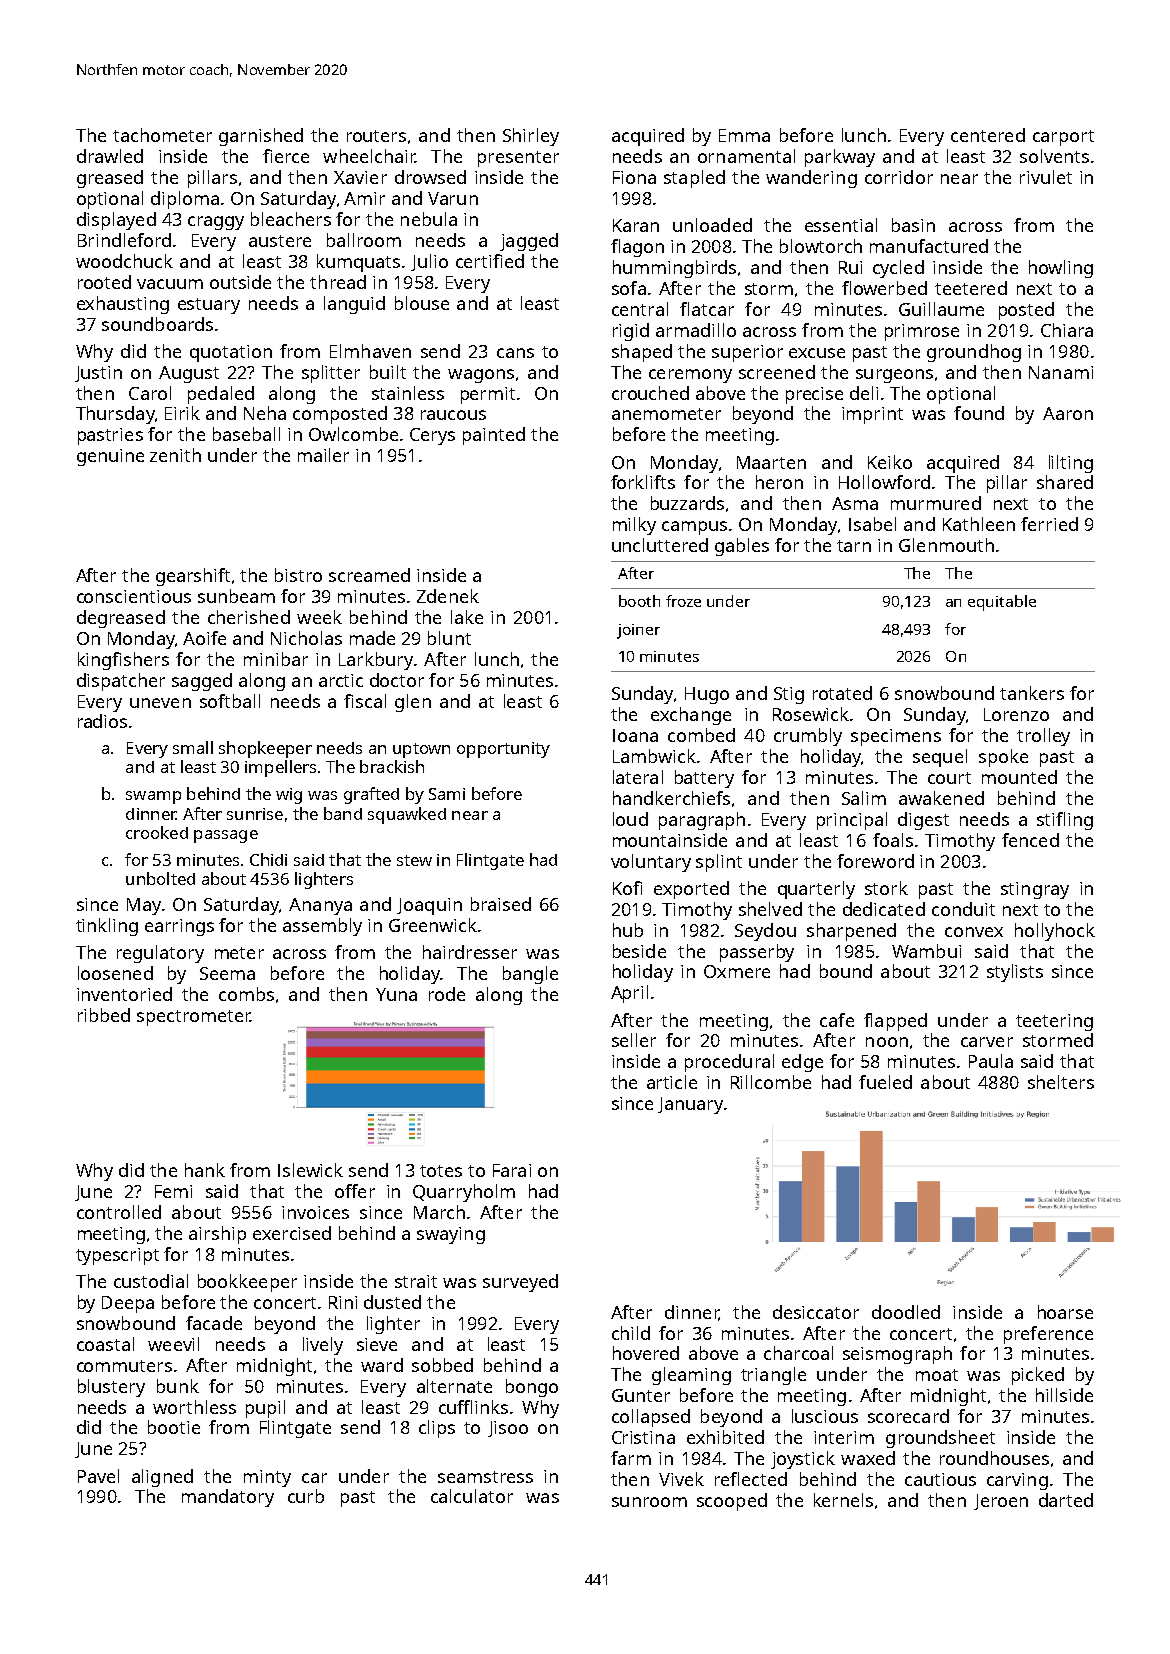 The image size is (1170, 1654). I want to click on softball, so click(230, 701).
